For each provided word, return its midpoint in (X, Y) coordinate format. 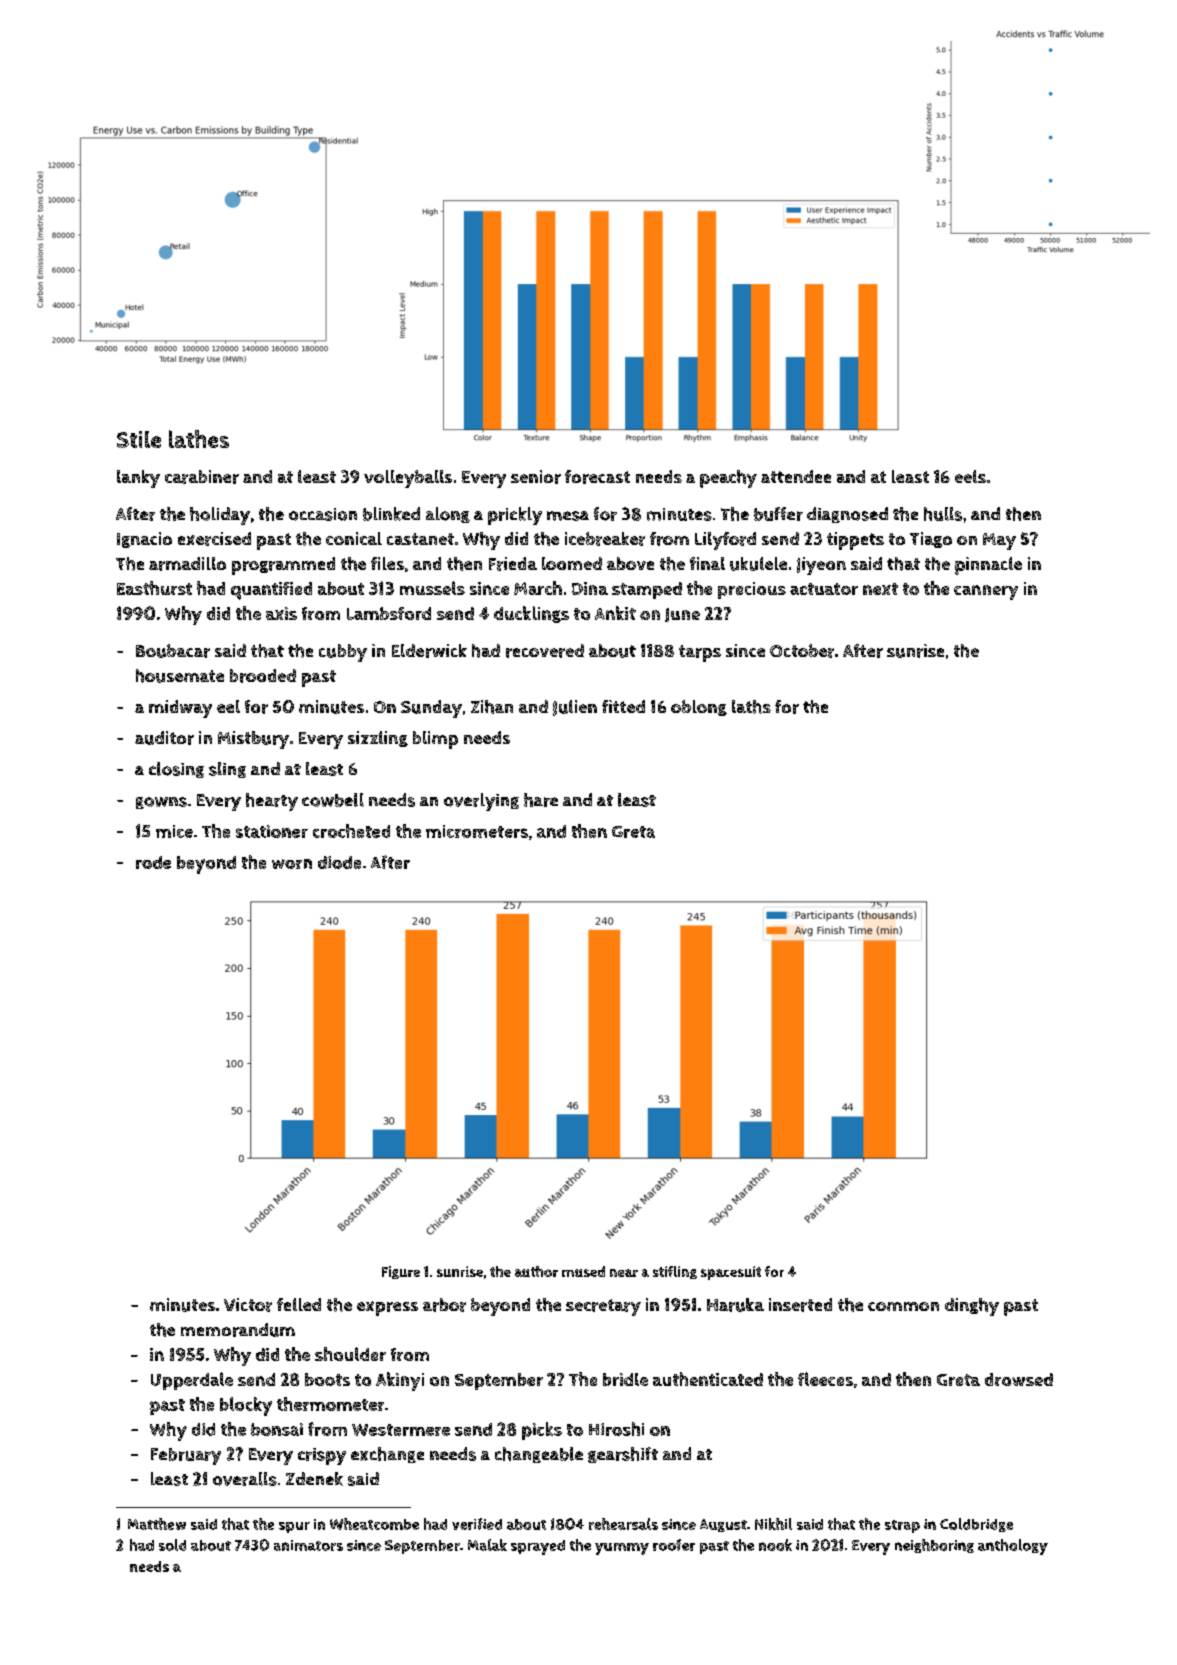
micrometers (477, 831)
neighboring (934, 1546)
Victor (248, 1305)
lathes (199, 439)
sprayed (538, 1547)
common (903, 1306)
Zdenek (314, 1479)
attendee (796, 476)
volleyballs (408, 479)
